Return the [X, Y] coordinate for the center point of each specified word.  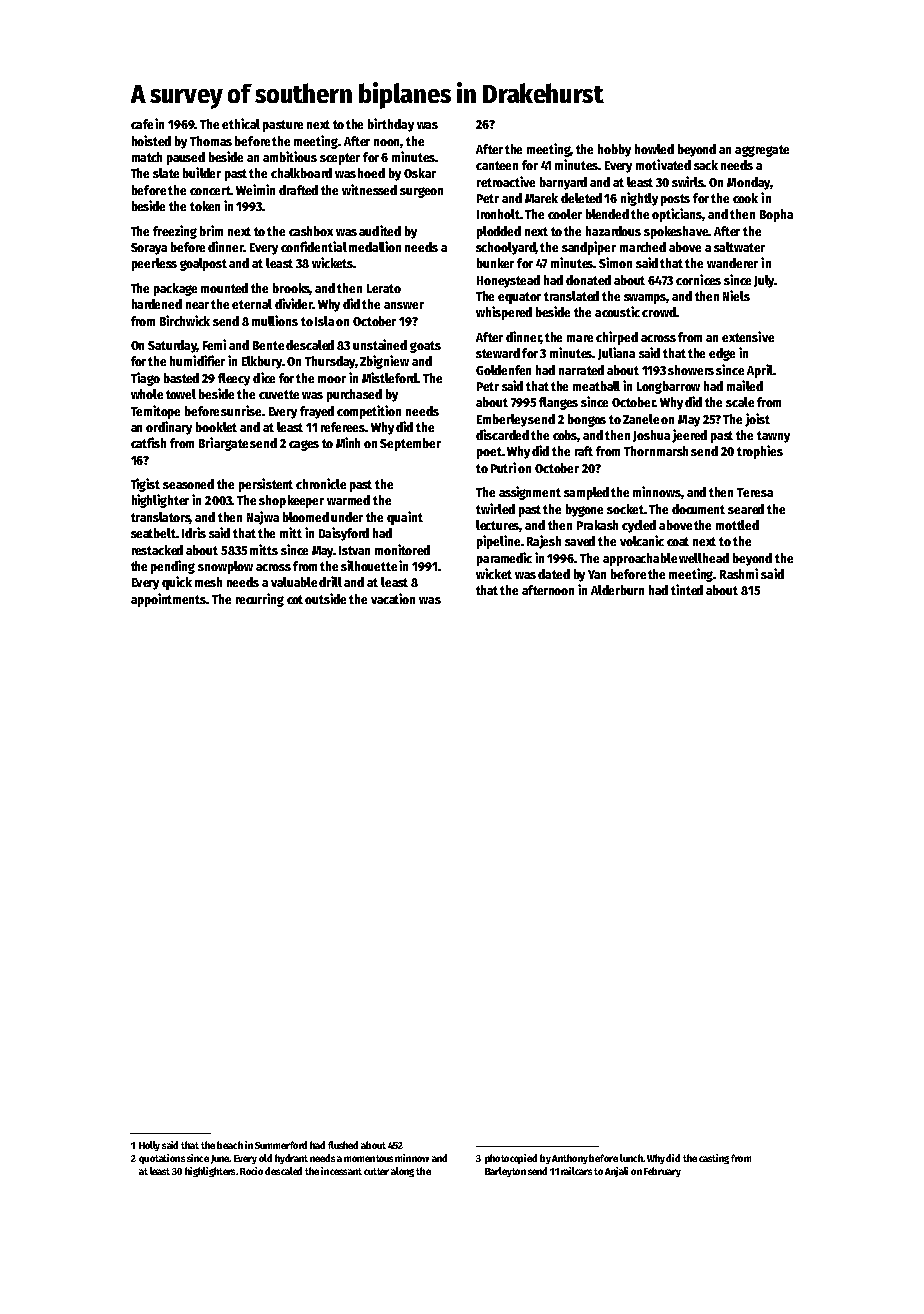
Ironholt [498, 214]
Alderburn [617, 590]
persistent [266, 485]
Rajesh [544, 542]
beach [230, 1145]
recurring [260, 600]
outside [325, 598]
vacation [393, 598]
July [764, 281]
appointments [169, 600]
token [205, 206]
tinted [687, 589]
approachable [640, 559]
